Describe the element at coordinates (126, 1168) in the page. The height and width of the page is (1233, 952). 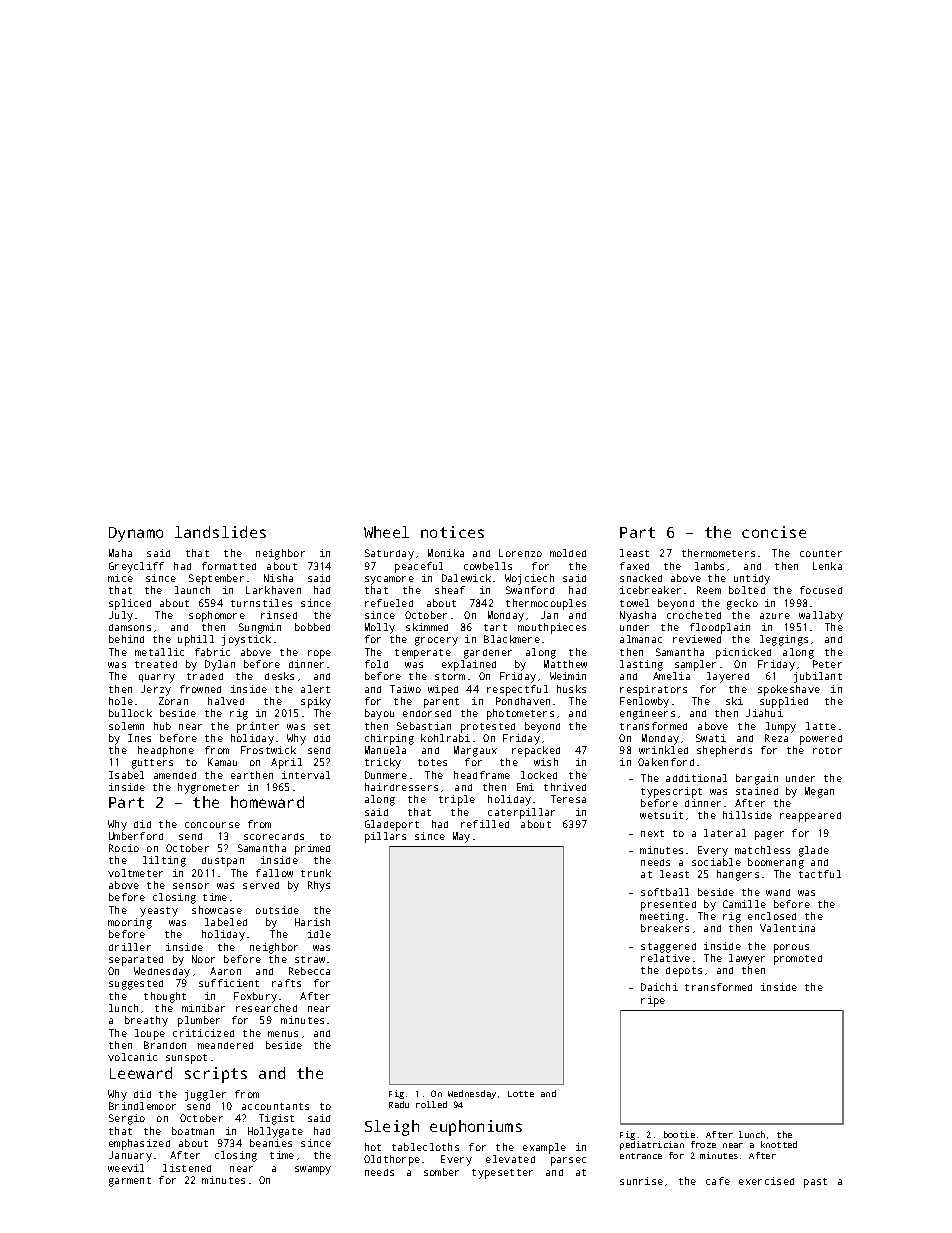
I see `weevil` at that location.
